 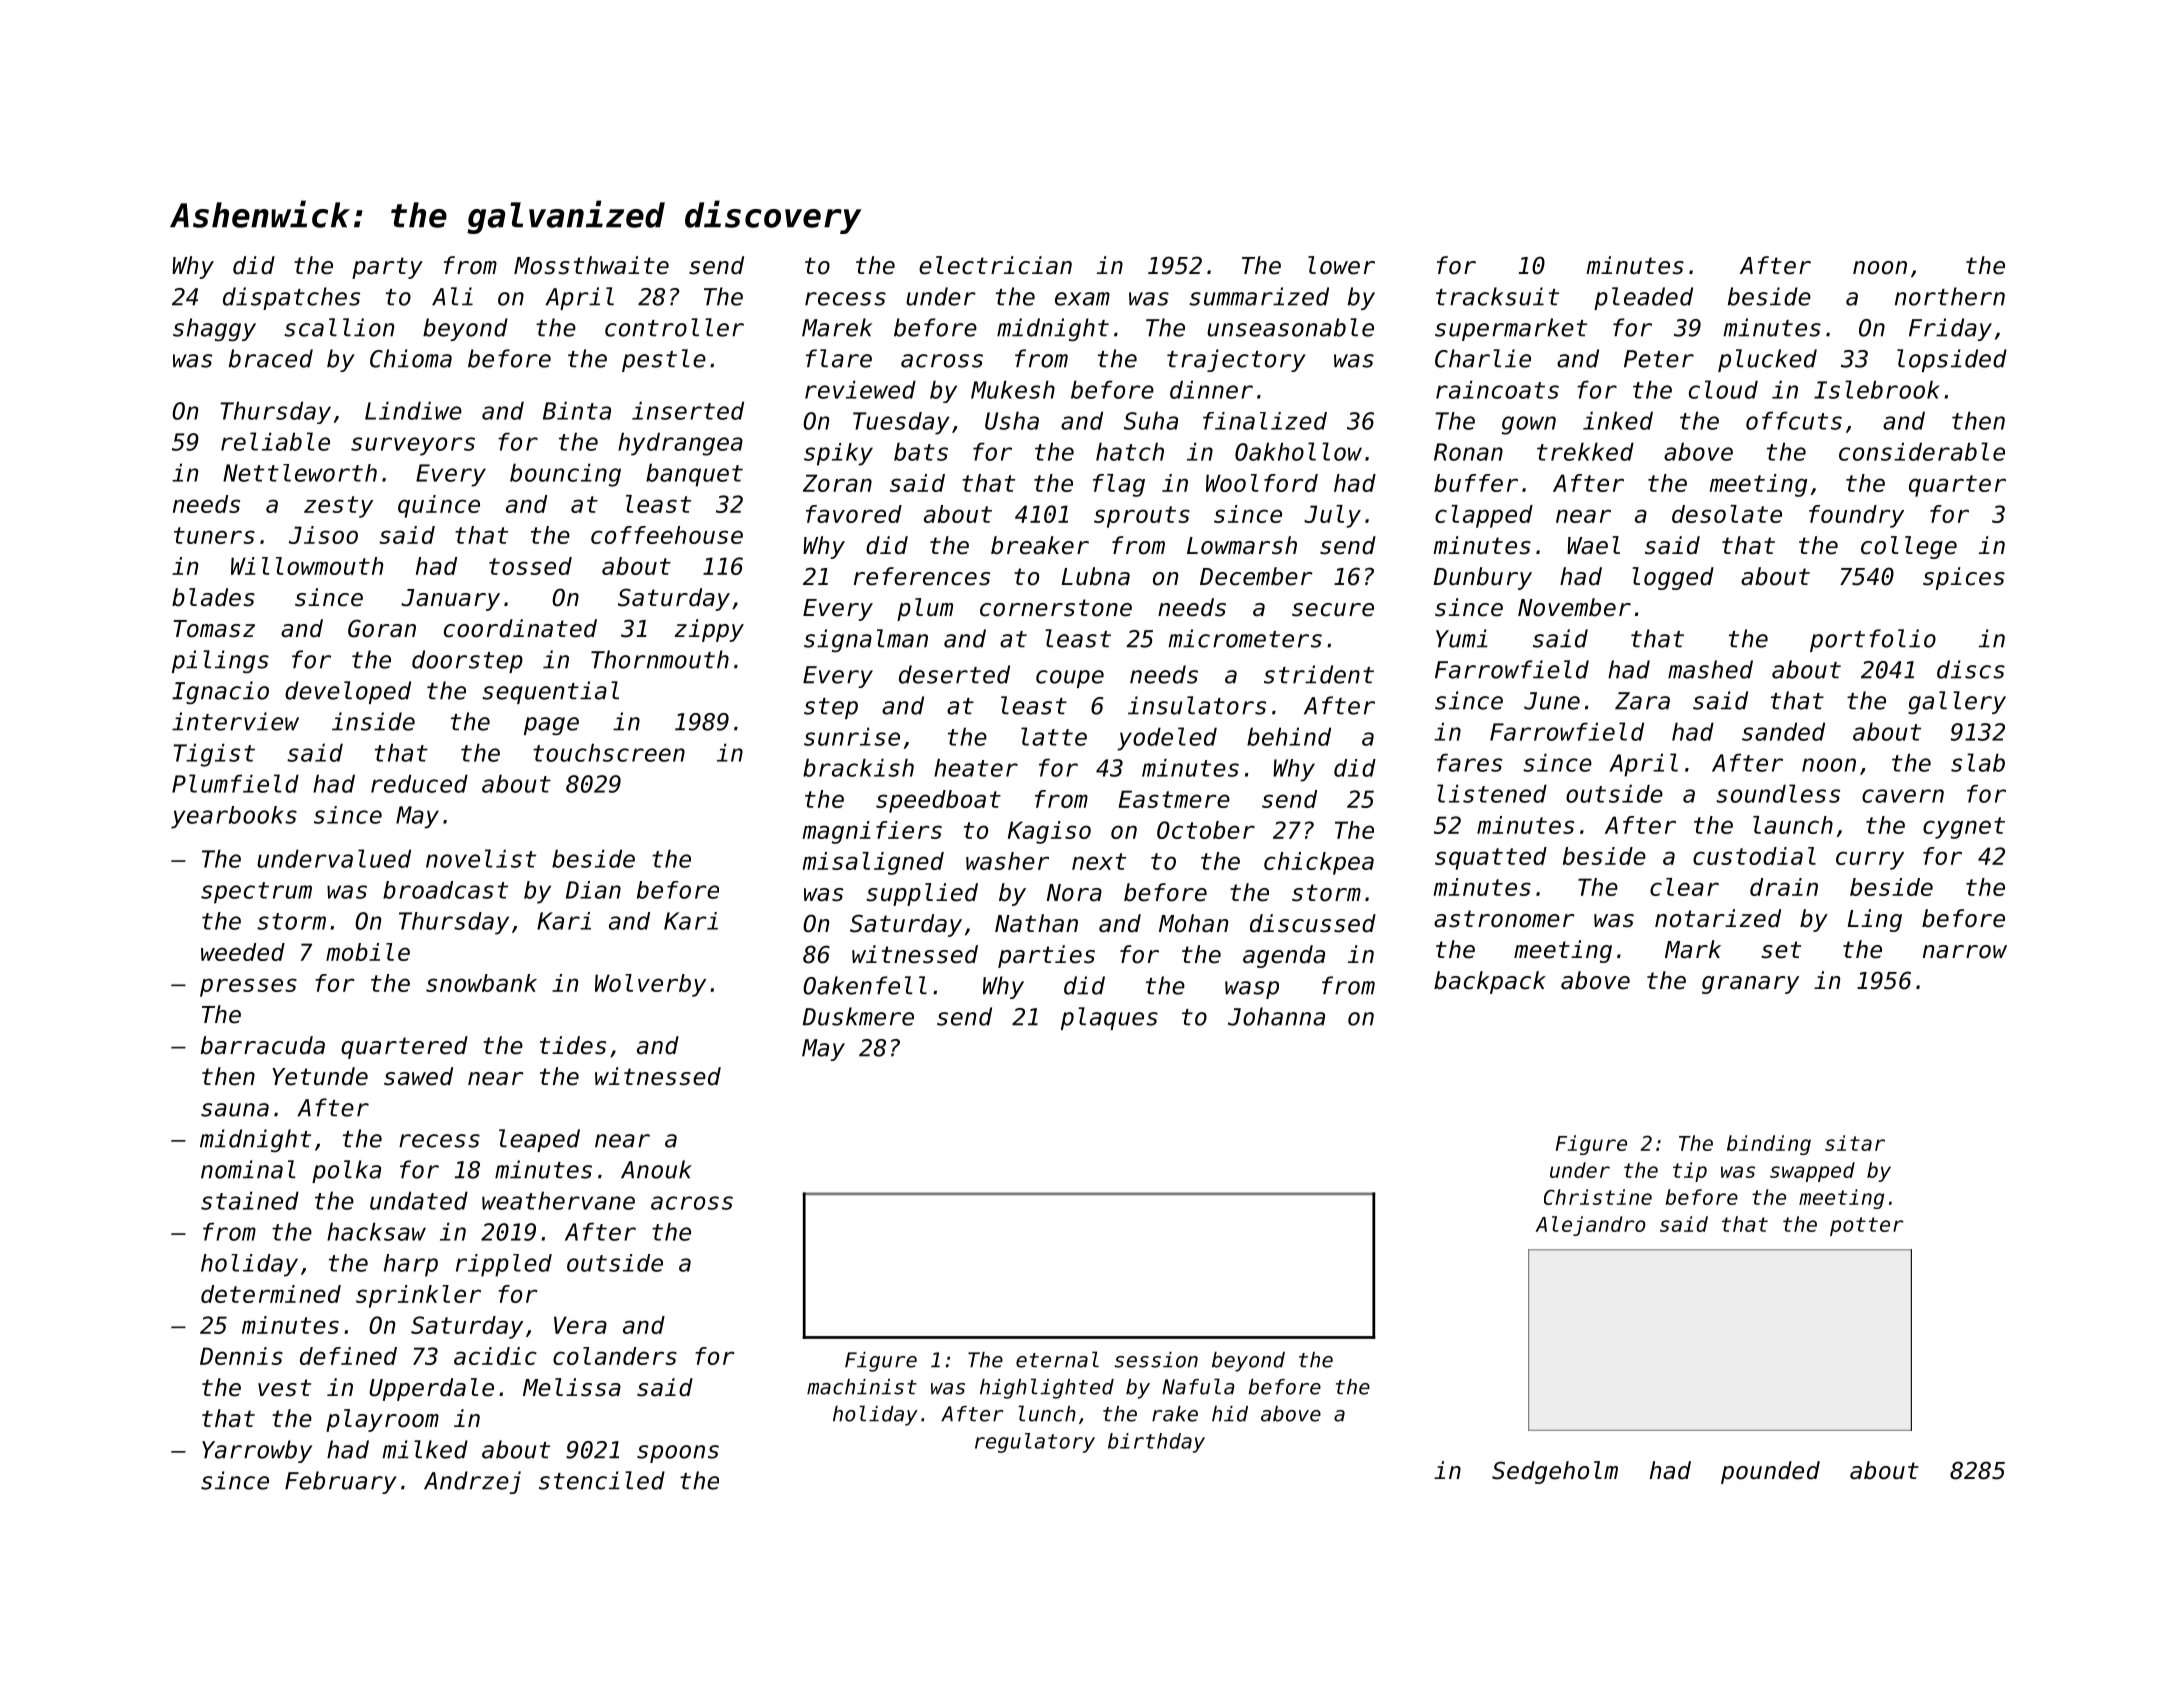 What do you see at coordinates (1585, 451) in the screenshot?
I see `trekked` at bounding box center [1585, 451].
